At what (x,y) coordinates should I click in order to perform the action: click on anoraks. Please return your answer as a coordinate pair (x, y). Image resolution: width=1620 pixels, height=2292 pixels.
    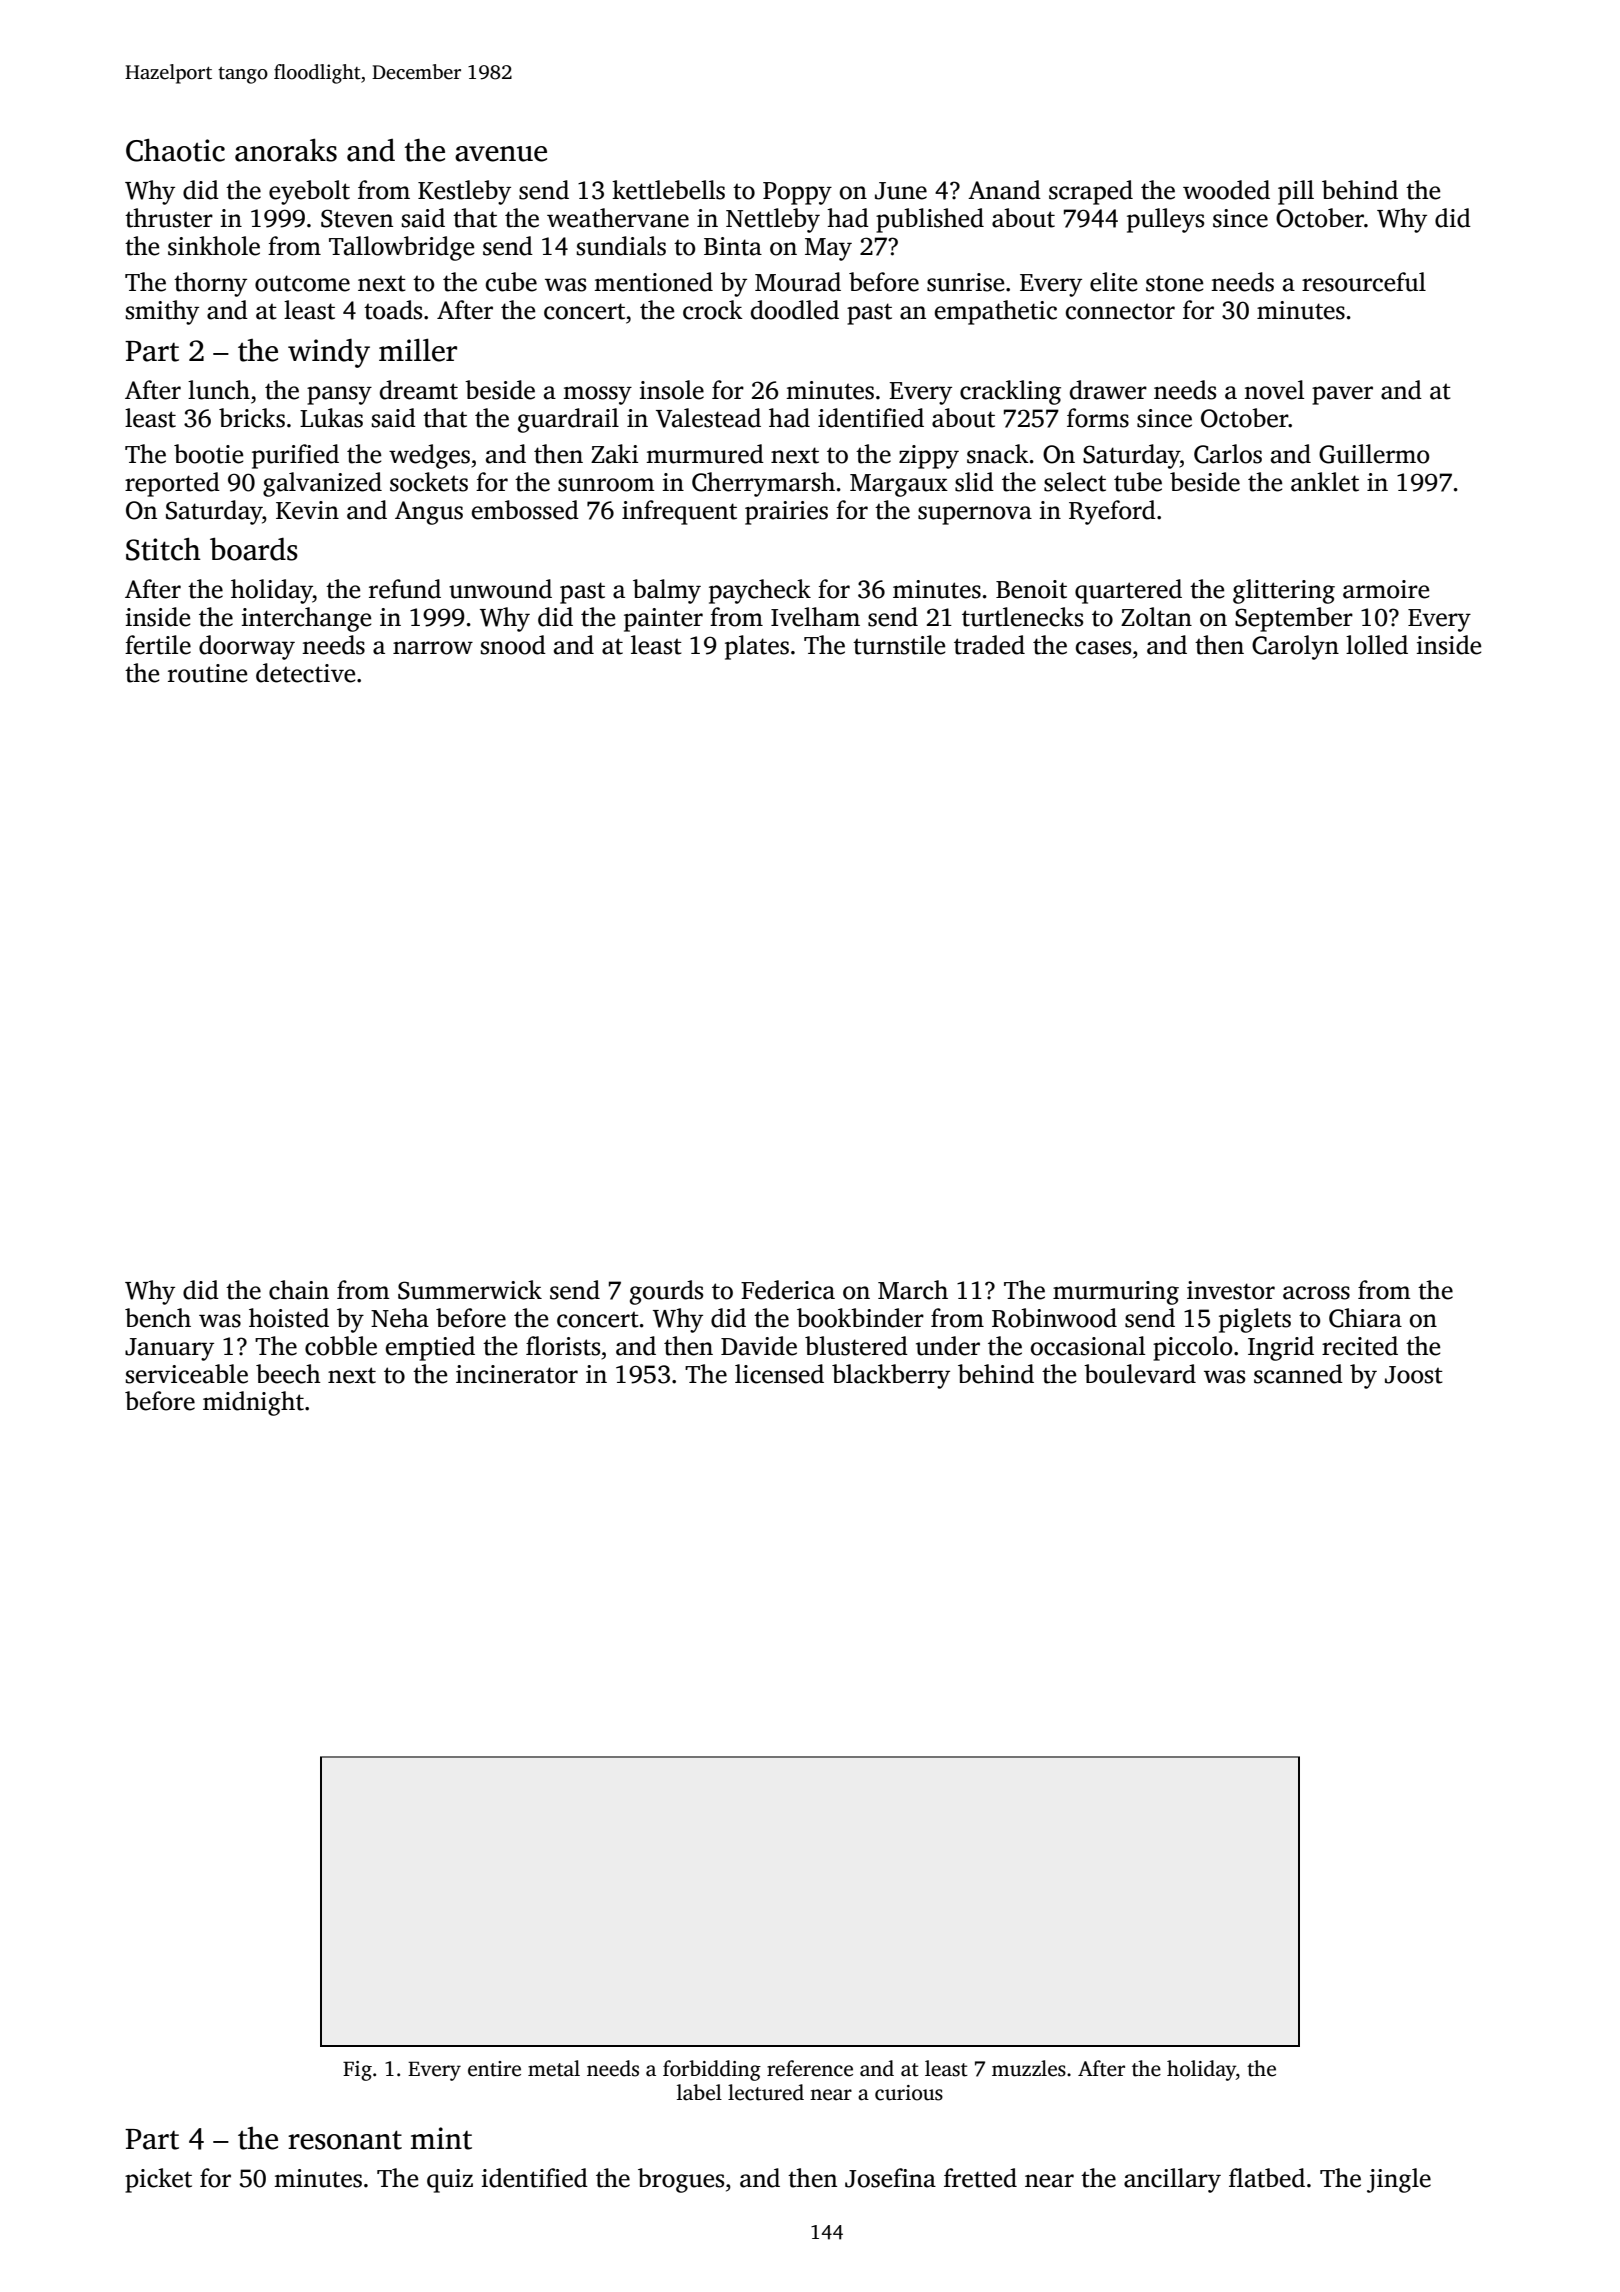
    Looking at the image, I should click on (286, 150).
